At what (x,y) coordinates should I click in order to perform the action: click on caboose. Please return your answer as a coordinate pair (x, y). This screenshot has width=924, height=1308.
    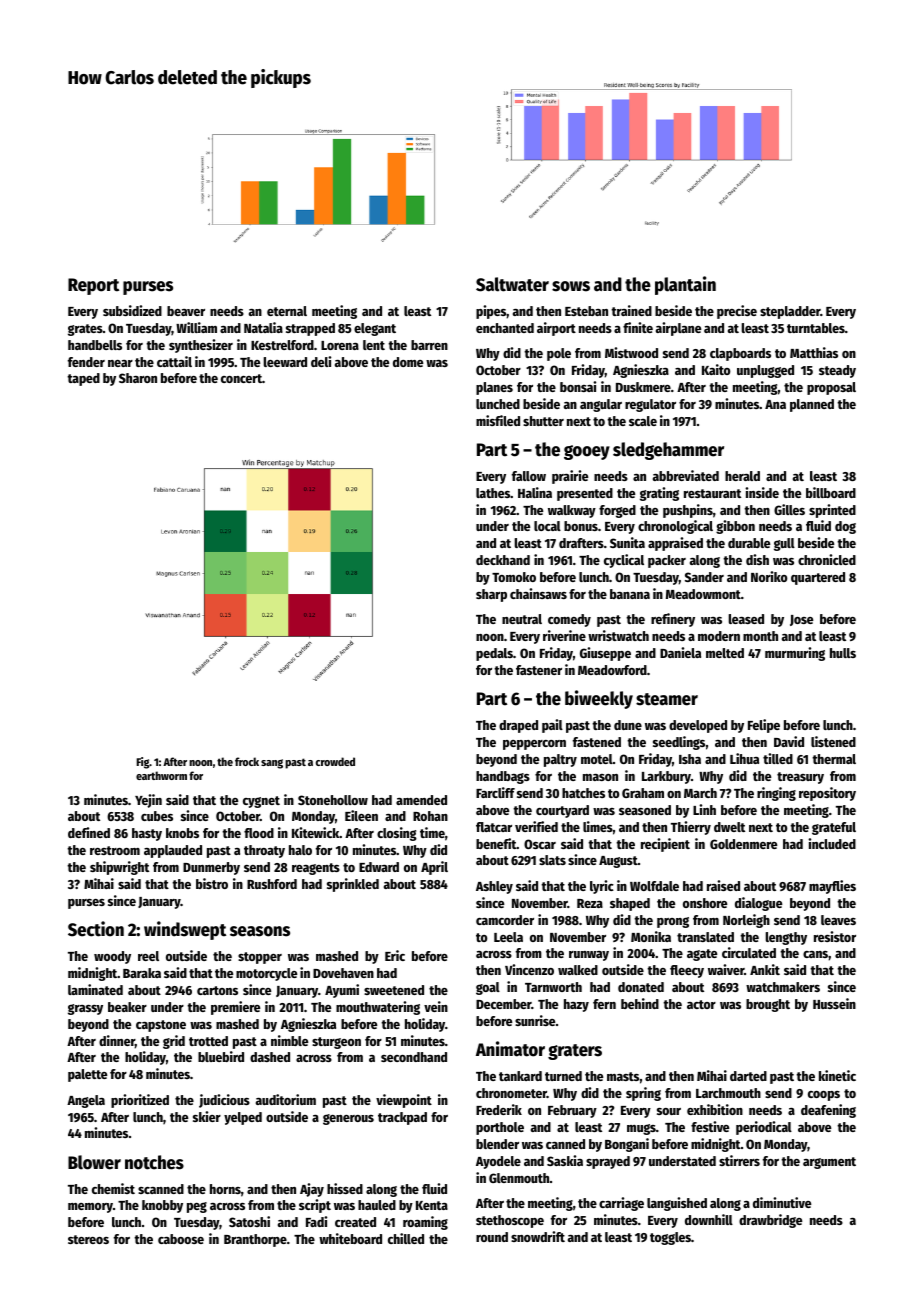
    Looking at the image, I should click on (181, 1239).
